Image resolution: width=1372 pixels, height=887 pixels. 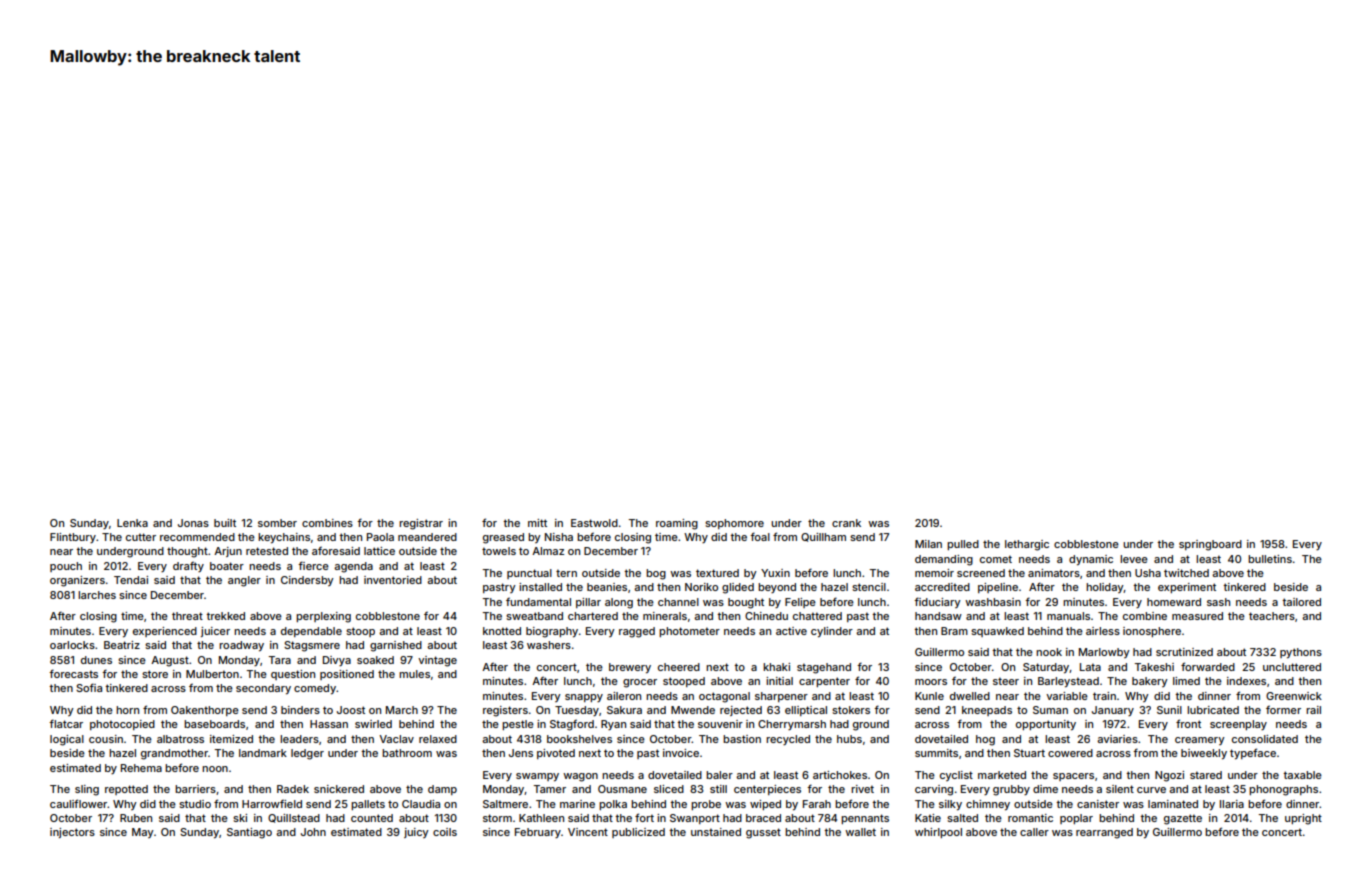 I want to click on Cindersby, so click(x=307, y=581).
